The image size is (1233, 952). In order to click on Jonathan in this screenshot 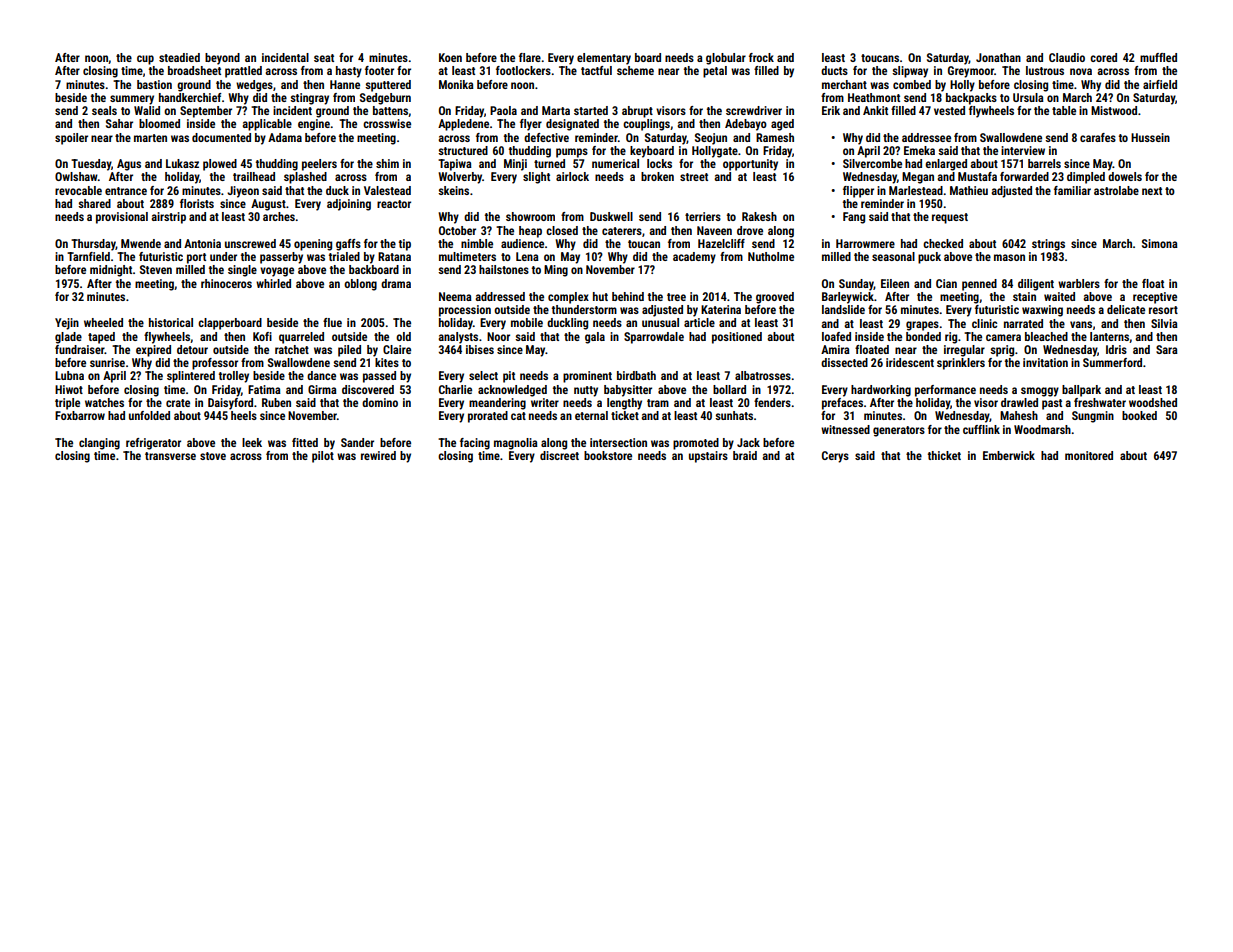, I will do `click(998, 57)`.
